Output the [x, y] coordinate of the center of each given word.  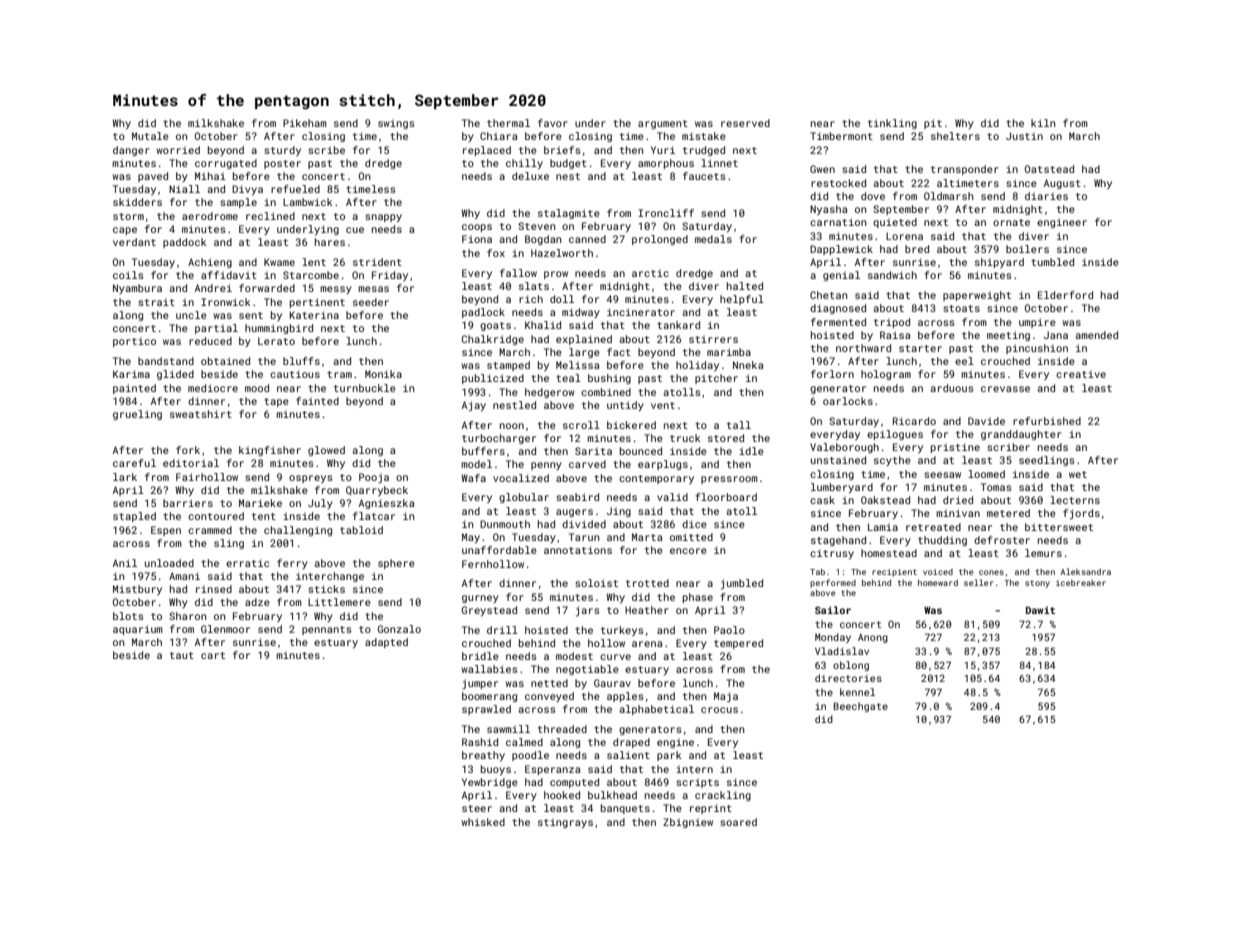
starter [920, 348]
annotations [578, 550]
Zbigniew [688, 823]
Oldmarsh [949, 196]
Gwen [822, 169]
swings [396, 124]
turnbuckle [365, 388]
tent [264, 516]
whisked [483, 822]
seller [979, 582]
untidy [625, 406]
